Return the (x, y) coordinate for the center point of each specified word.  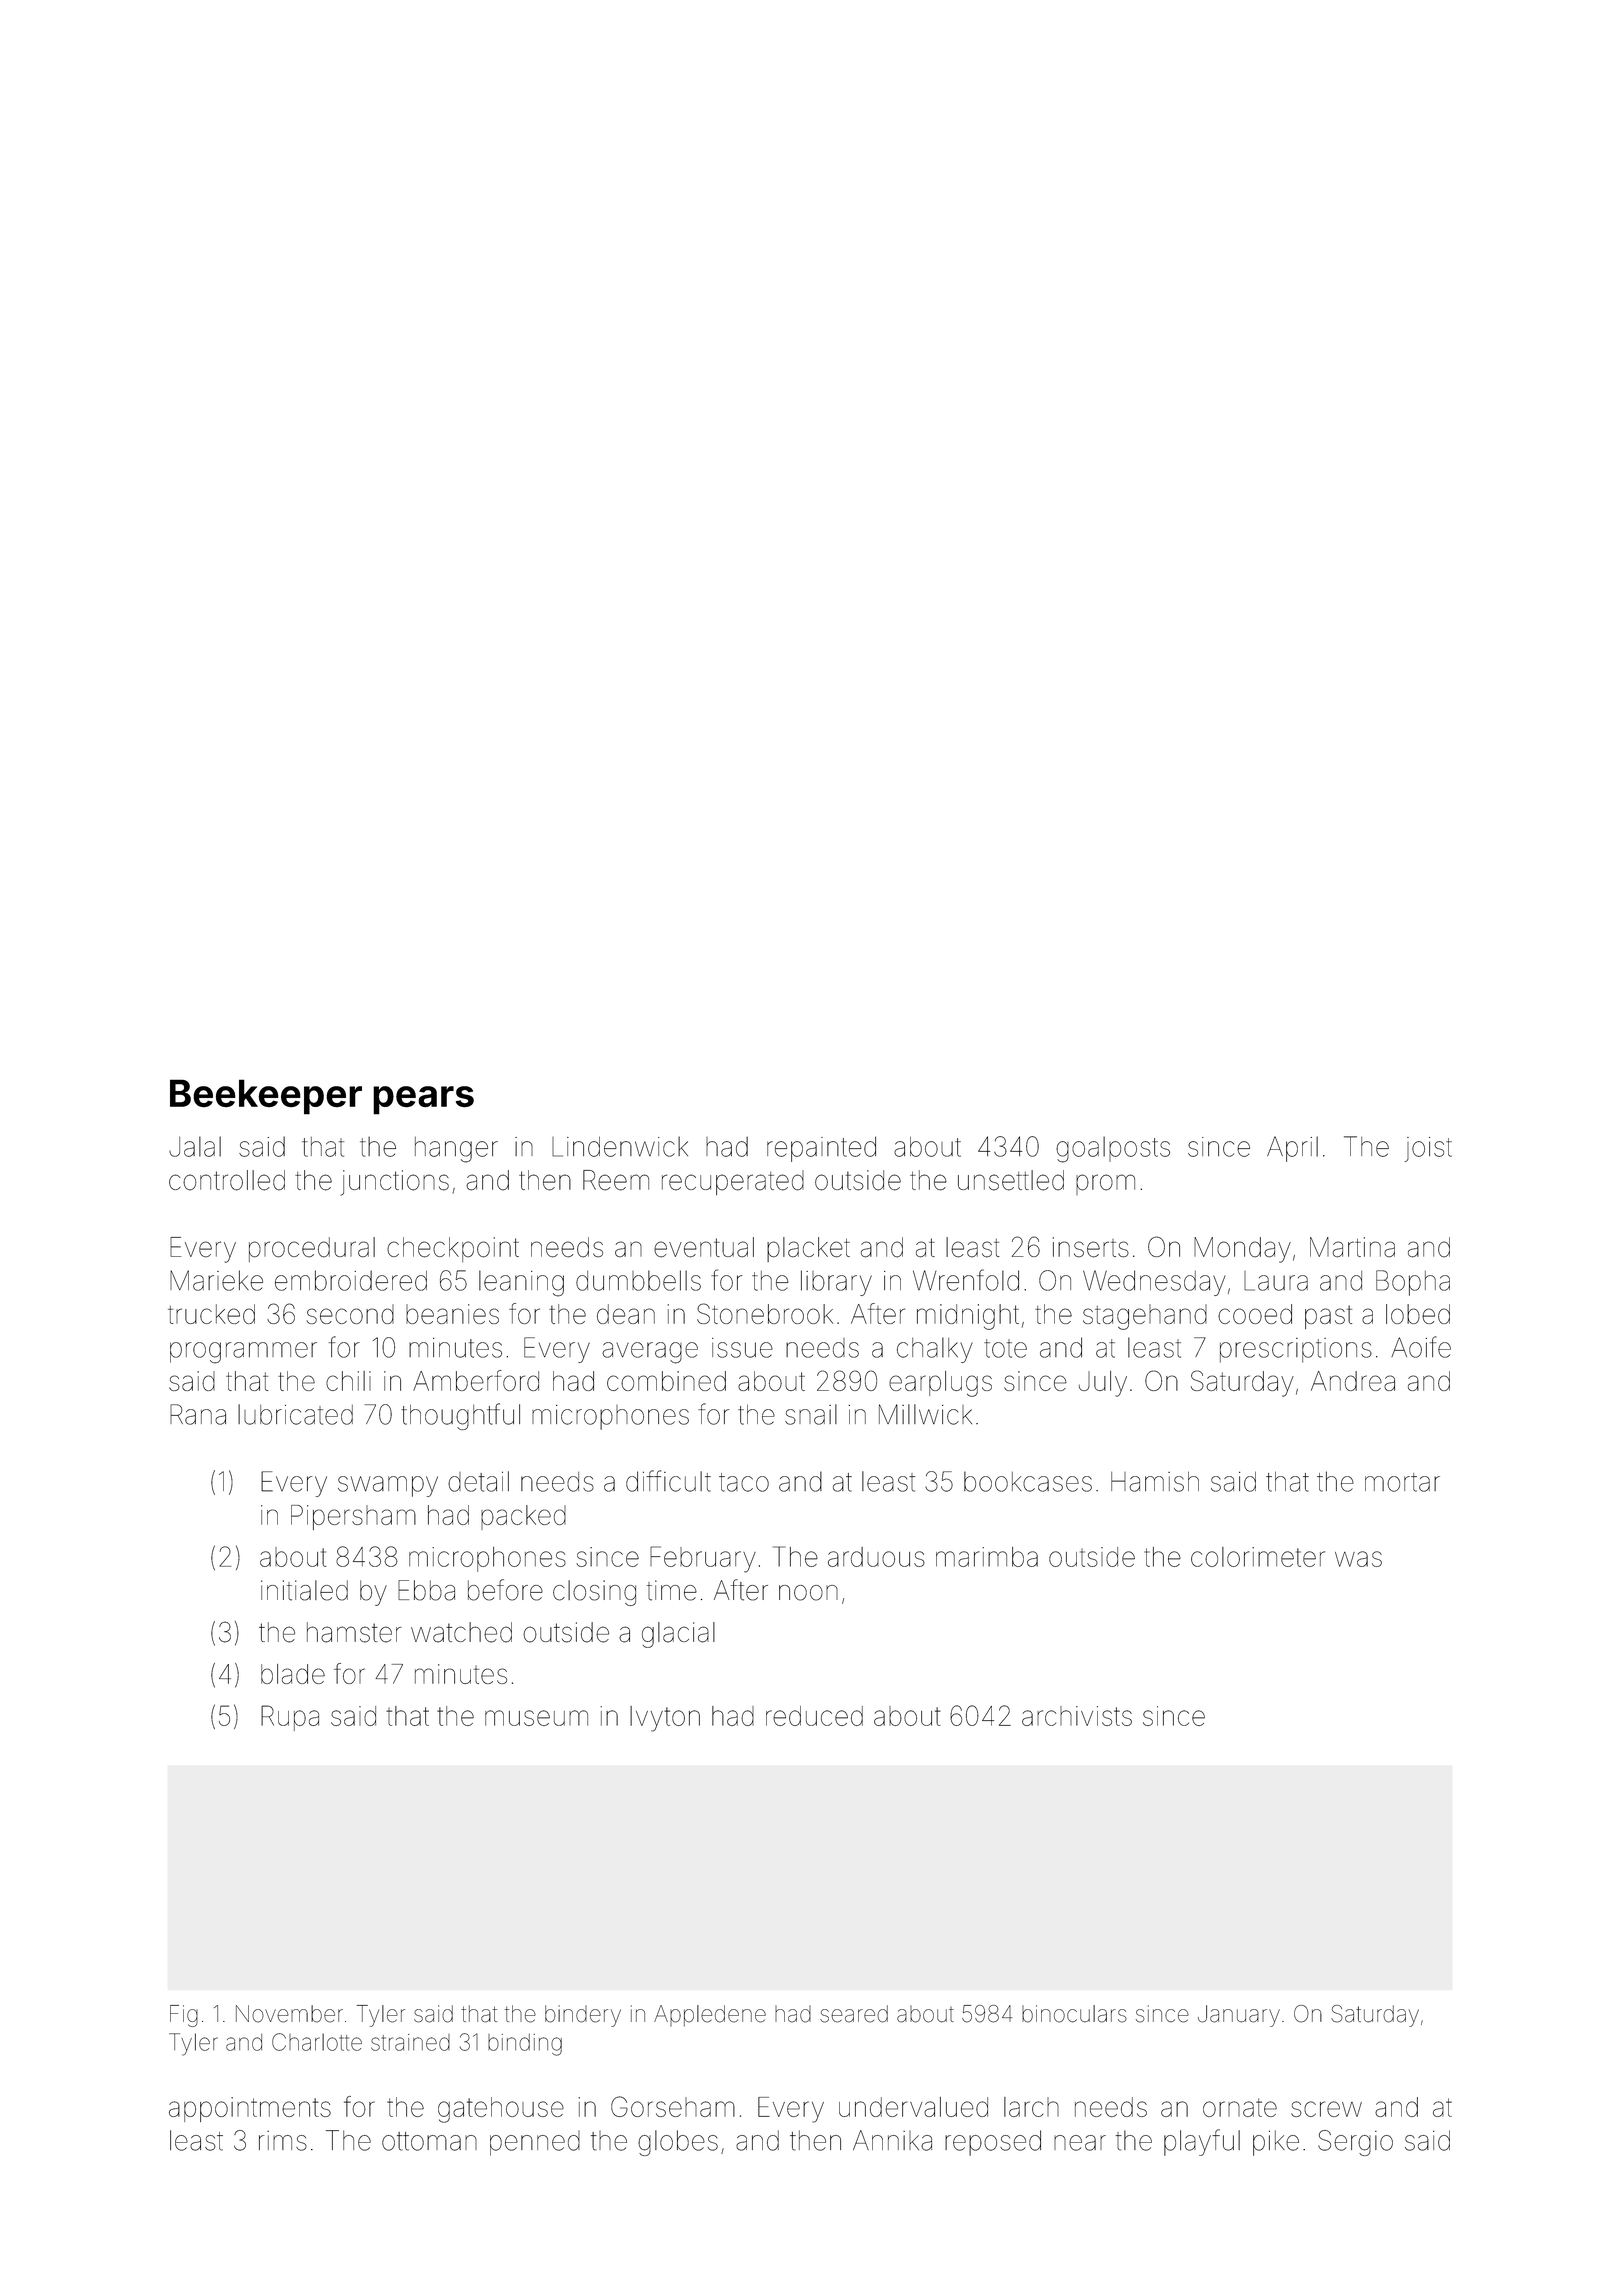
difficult (668, 1481)
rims (283, 2141)
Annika (892, 2140)
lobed (1418, 1314)
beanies (452, 1314)
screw (1326, 2109)
